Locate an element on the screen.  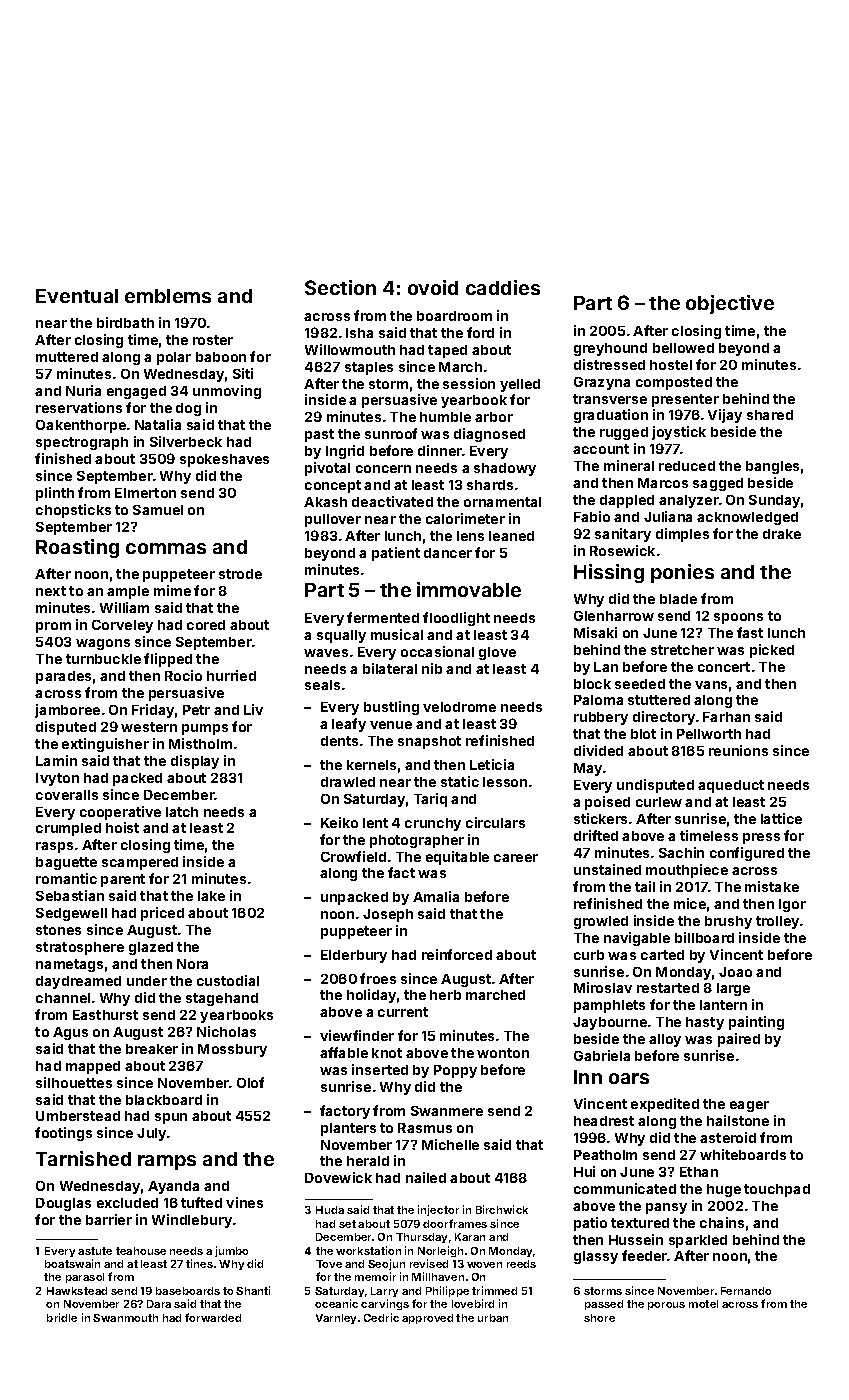
restarted is located at coordinates (668, 988).
